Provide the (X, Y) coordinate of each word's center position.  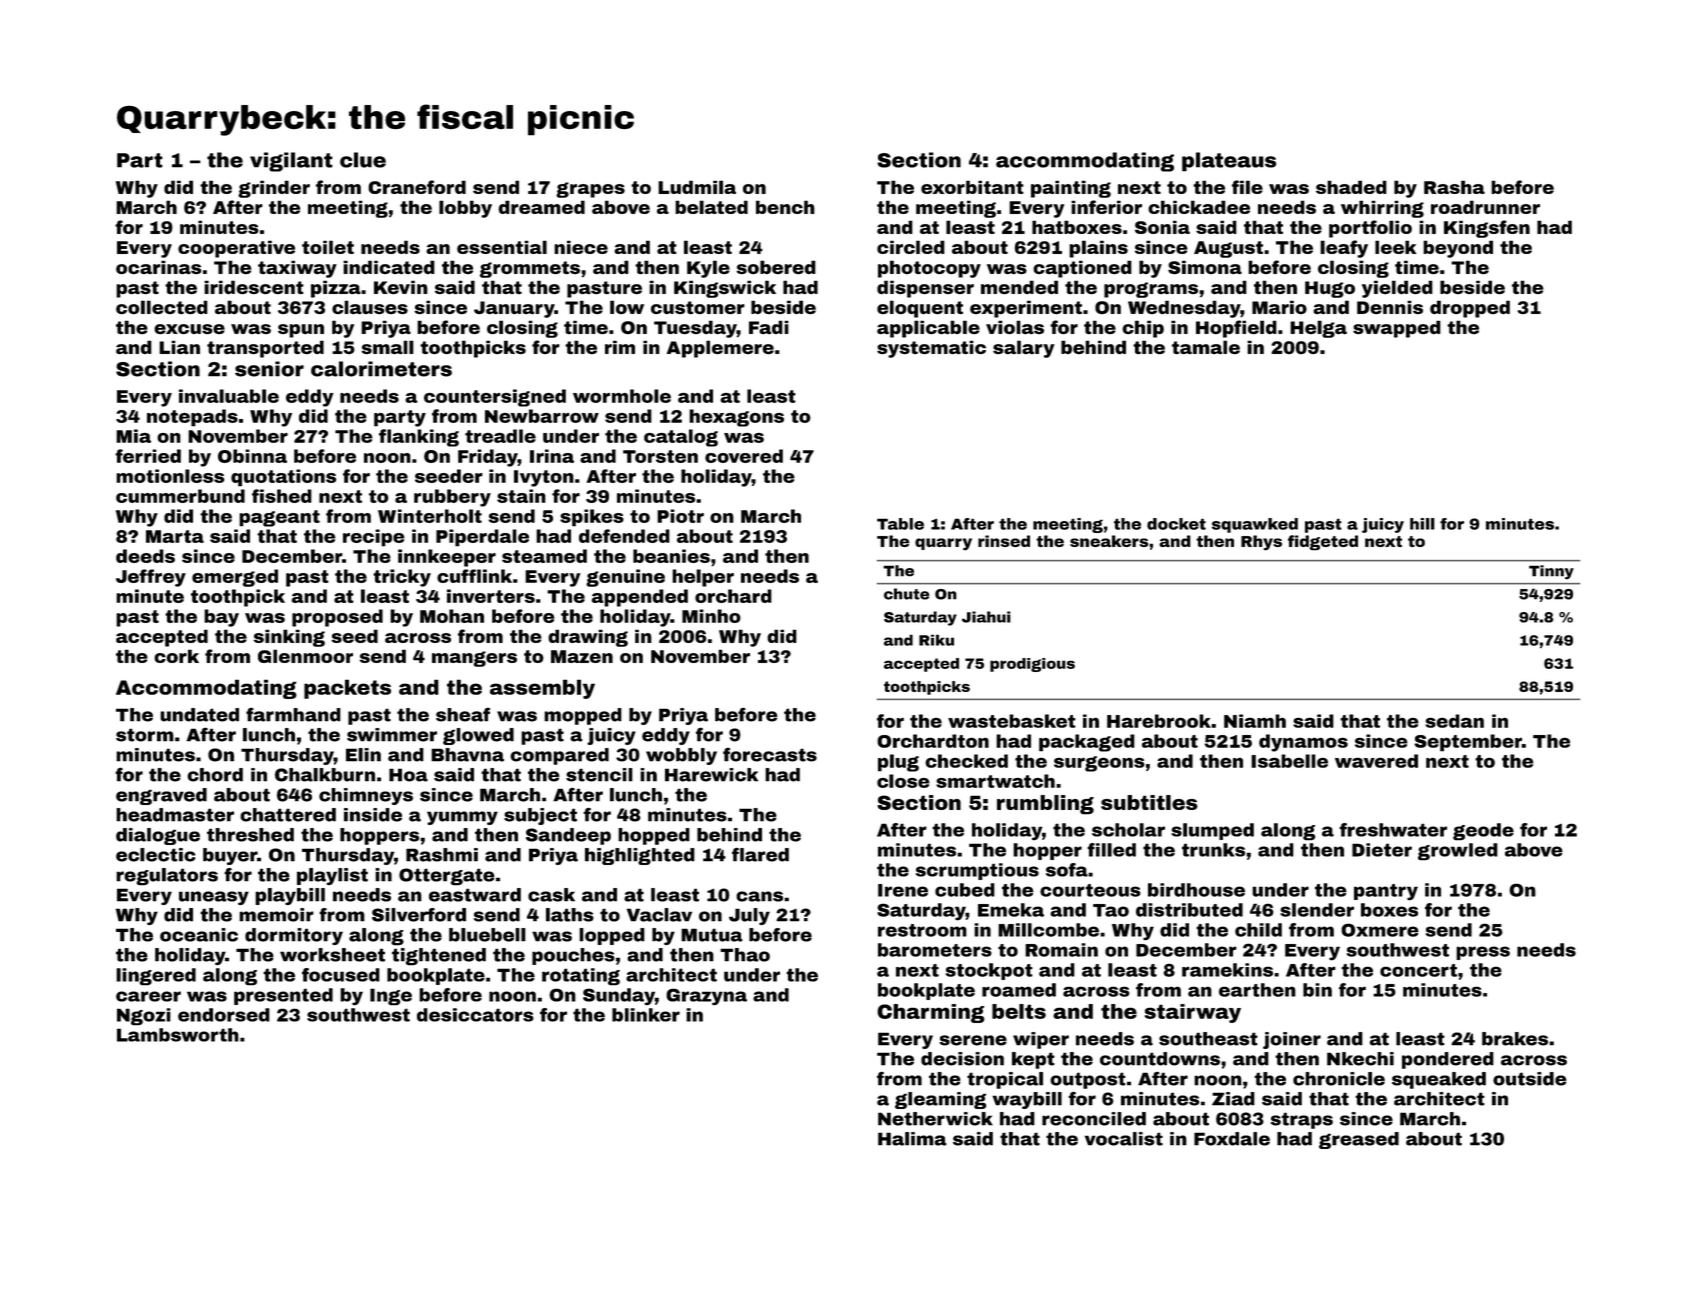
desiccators (475, 1015)
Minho (711, 616)
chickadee (1199, 207)
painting (1071, 189)
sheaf (463, 715)
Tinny (1551, 572)
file (1247, 187)
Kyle (708, 269)
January (514, 309)
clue (363, 160)
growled (1458, 852)
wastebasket (1012, 721)
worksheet (332, 955)
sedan (1454, 721)
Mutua (712, 935)
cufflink (474, 576)
